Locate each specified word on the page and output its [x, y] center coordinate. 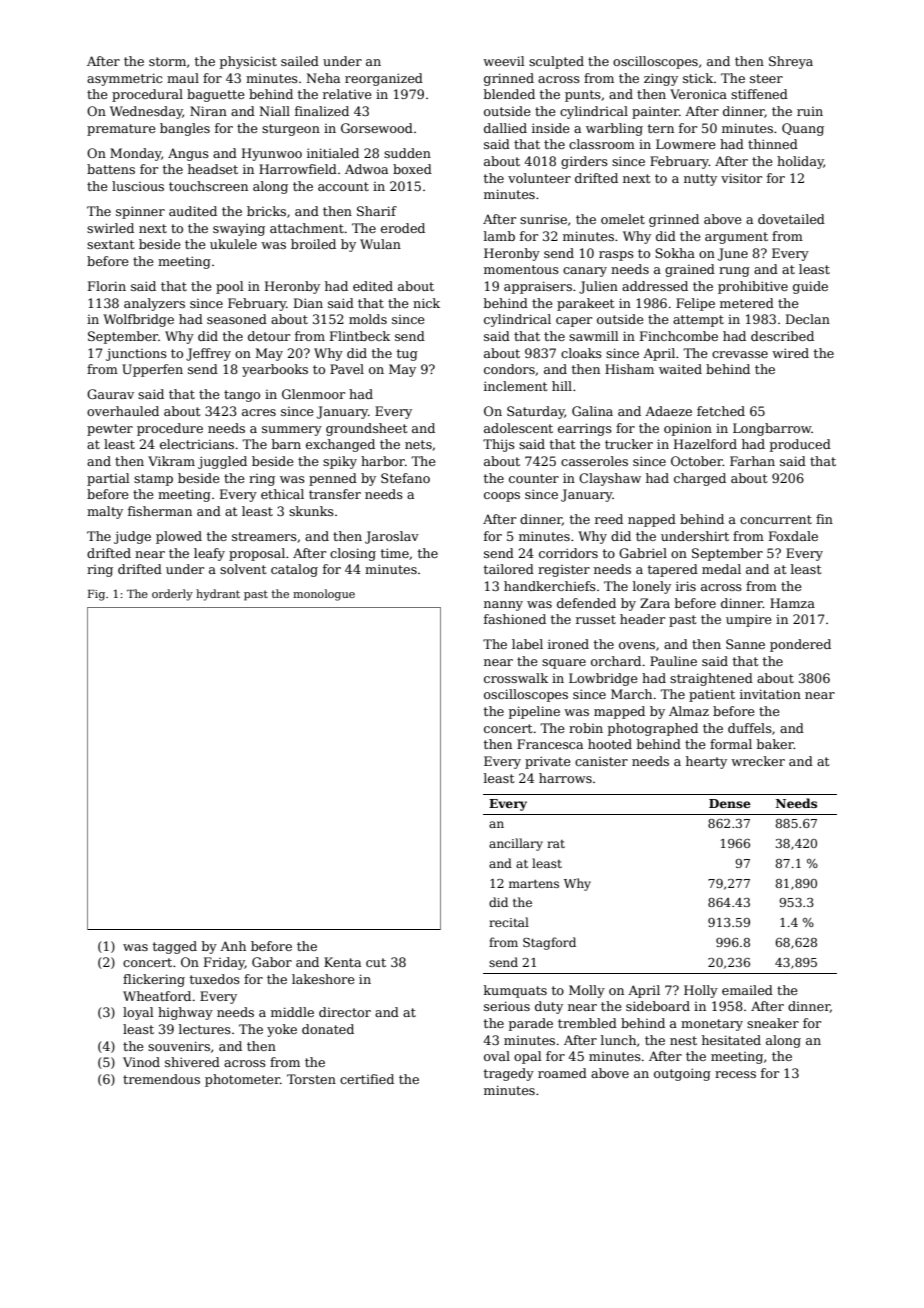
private [548, 762]
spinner [140, 212]
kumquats [515, 991]
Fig [96, 595]
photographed [653, 729]
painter [655, 113]
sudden [407, 153]
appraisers [538, 287]
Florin [107, 286]
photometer [242, 1080]
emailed [747, 990]
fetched [721, 411]
